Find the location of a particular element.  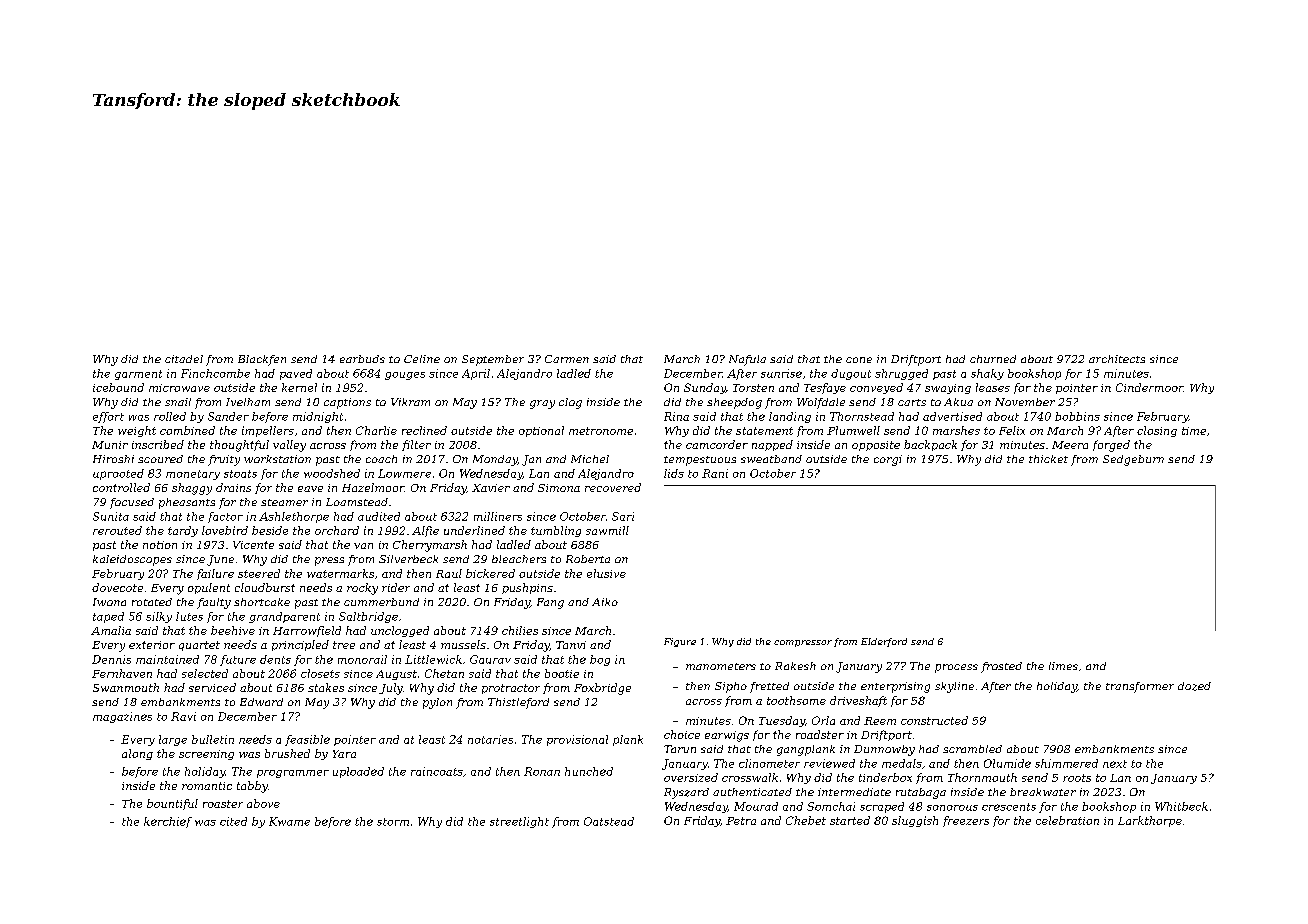

programmer is located at coordinates (293, 774).
